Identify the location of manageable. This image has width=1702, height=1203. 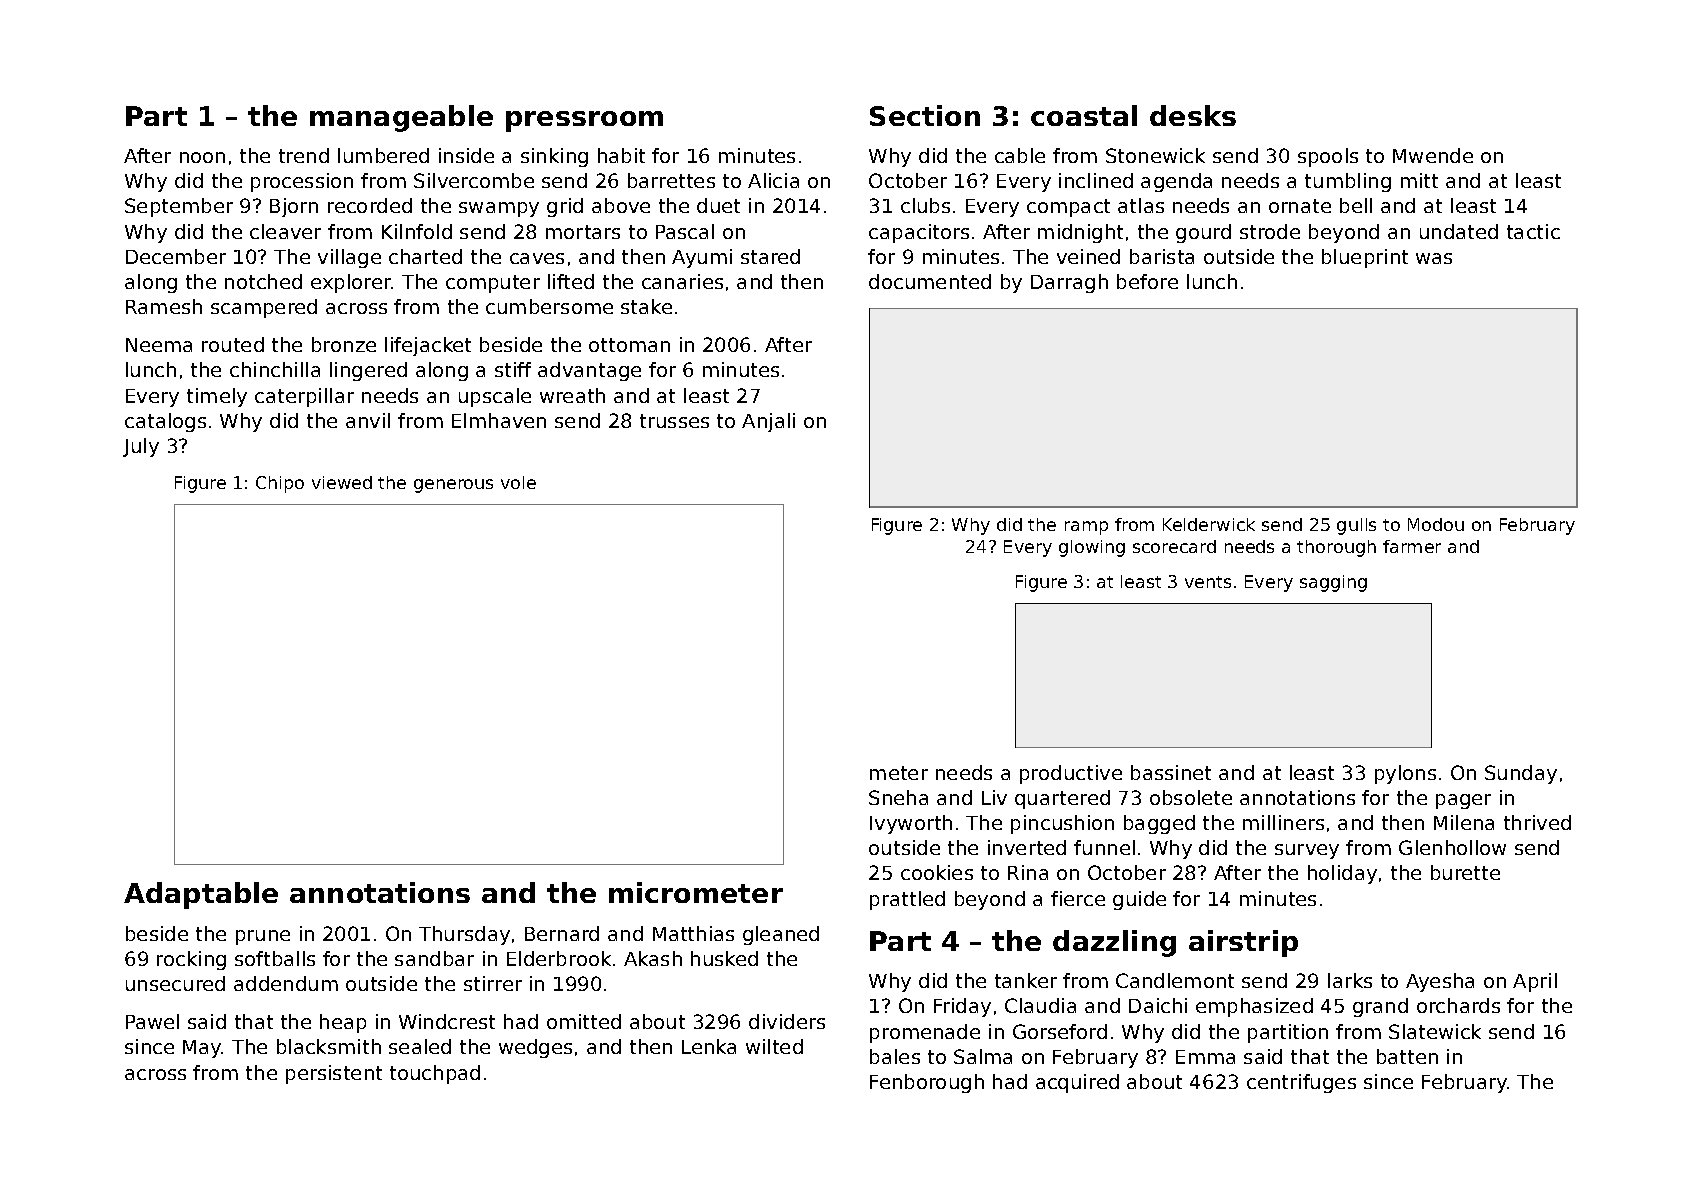
(401, 118).
